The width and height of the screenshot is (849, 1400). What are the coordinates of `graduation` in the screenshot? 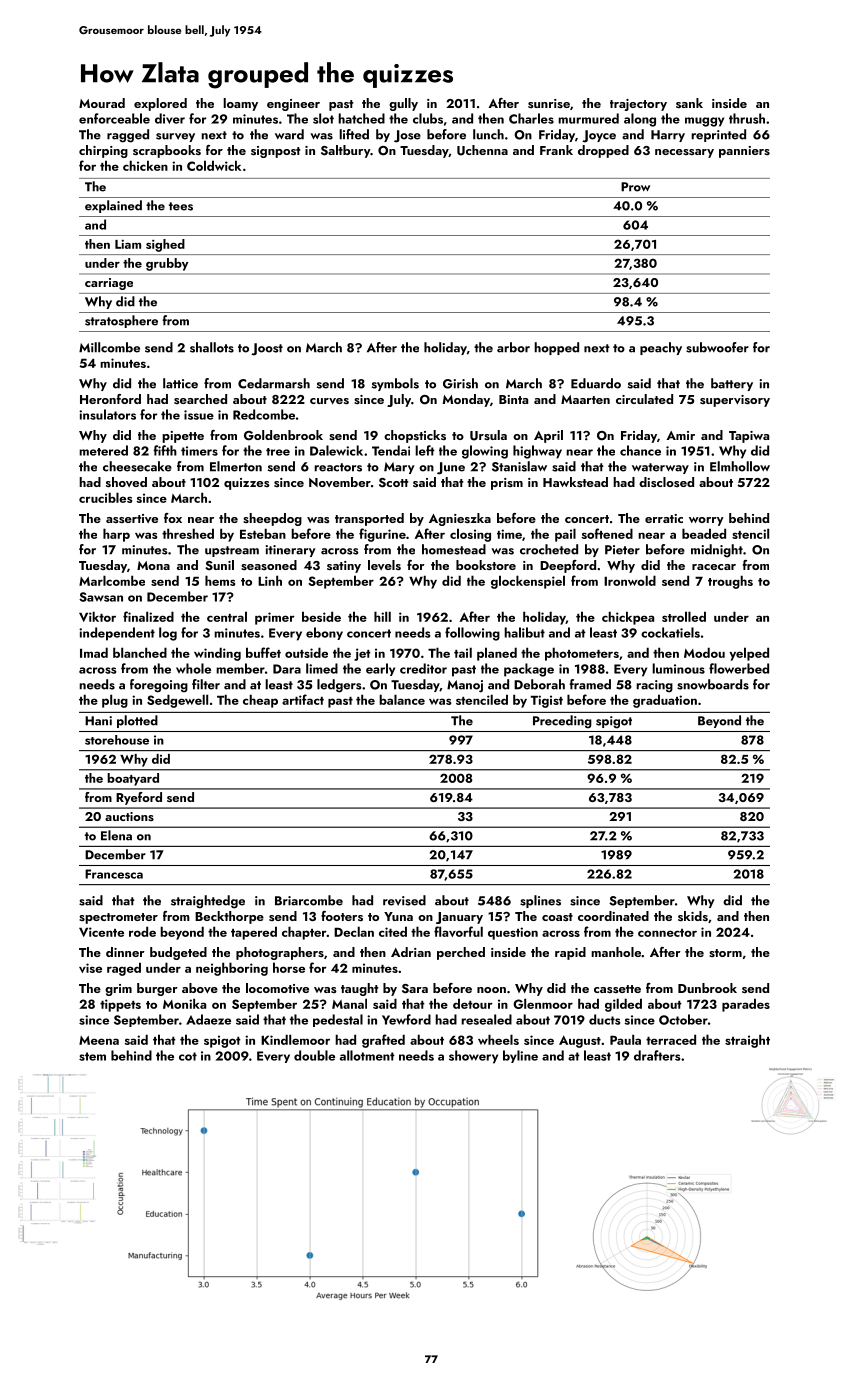 It's located at (665, 701).
